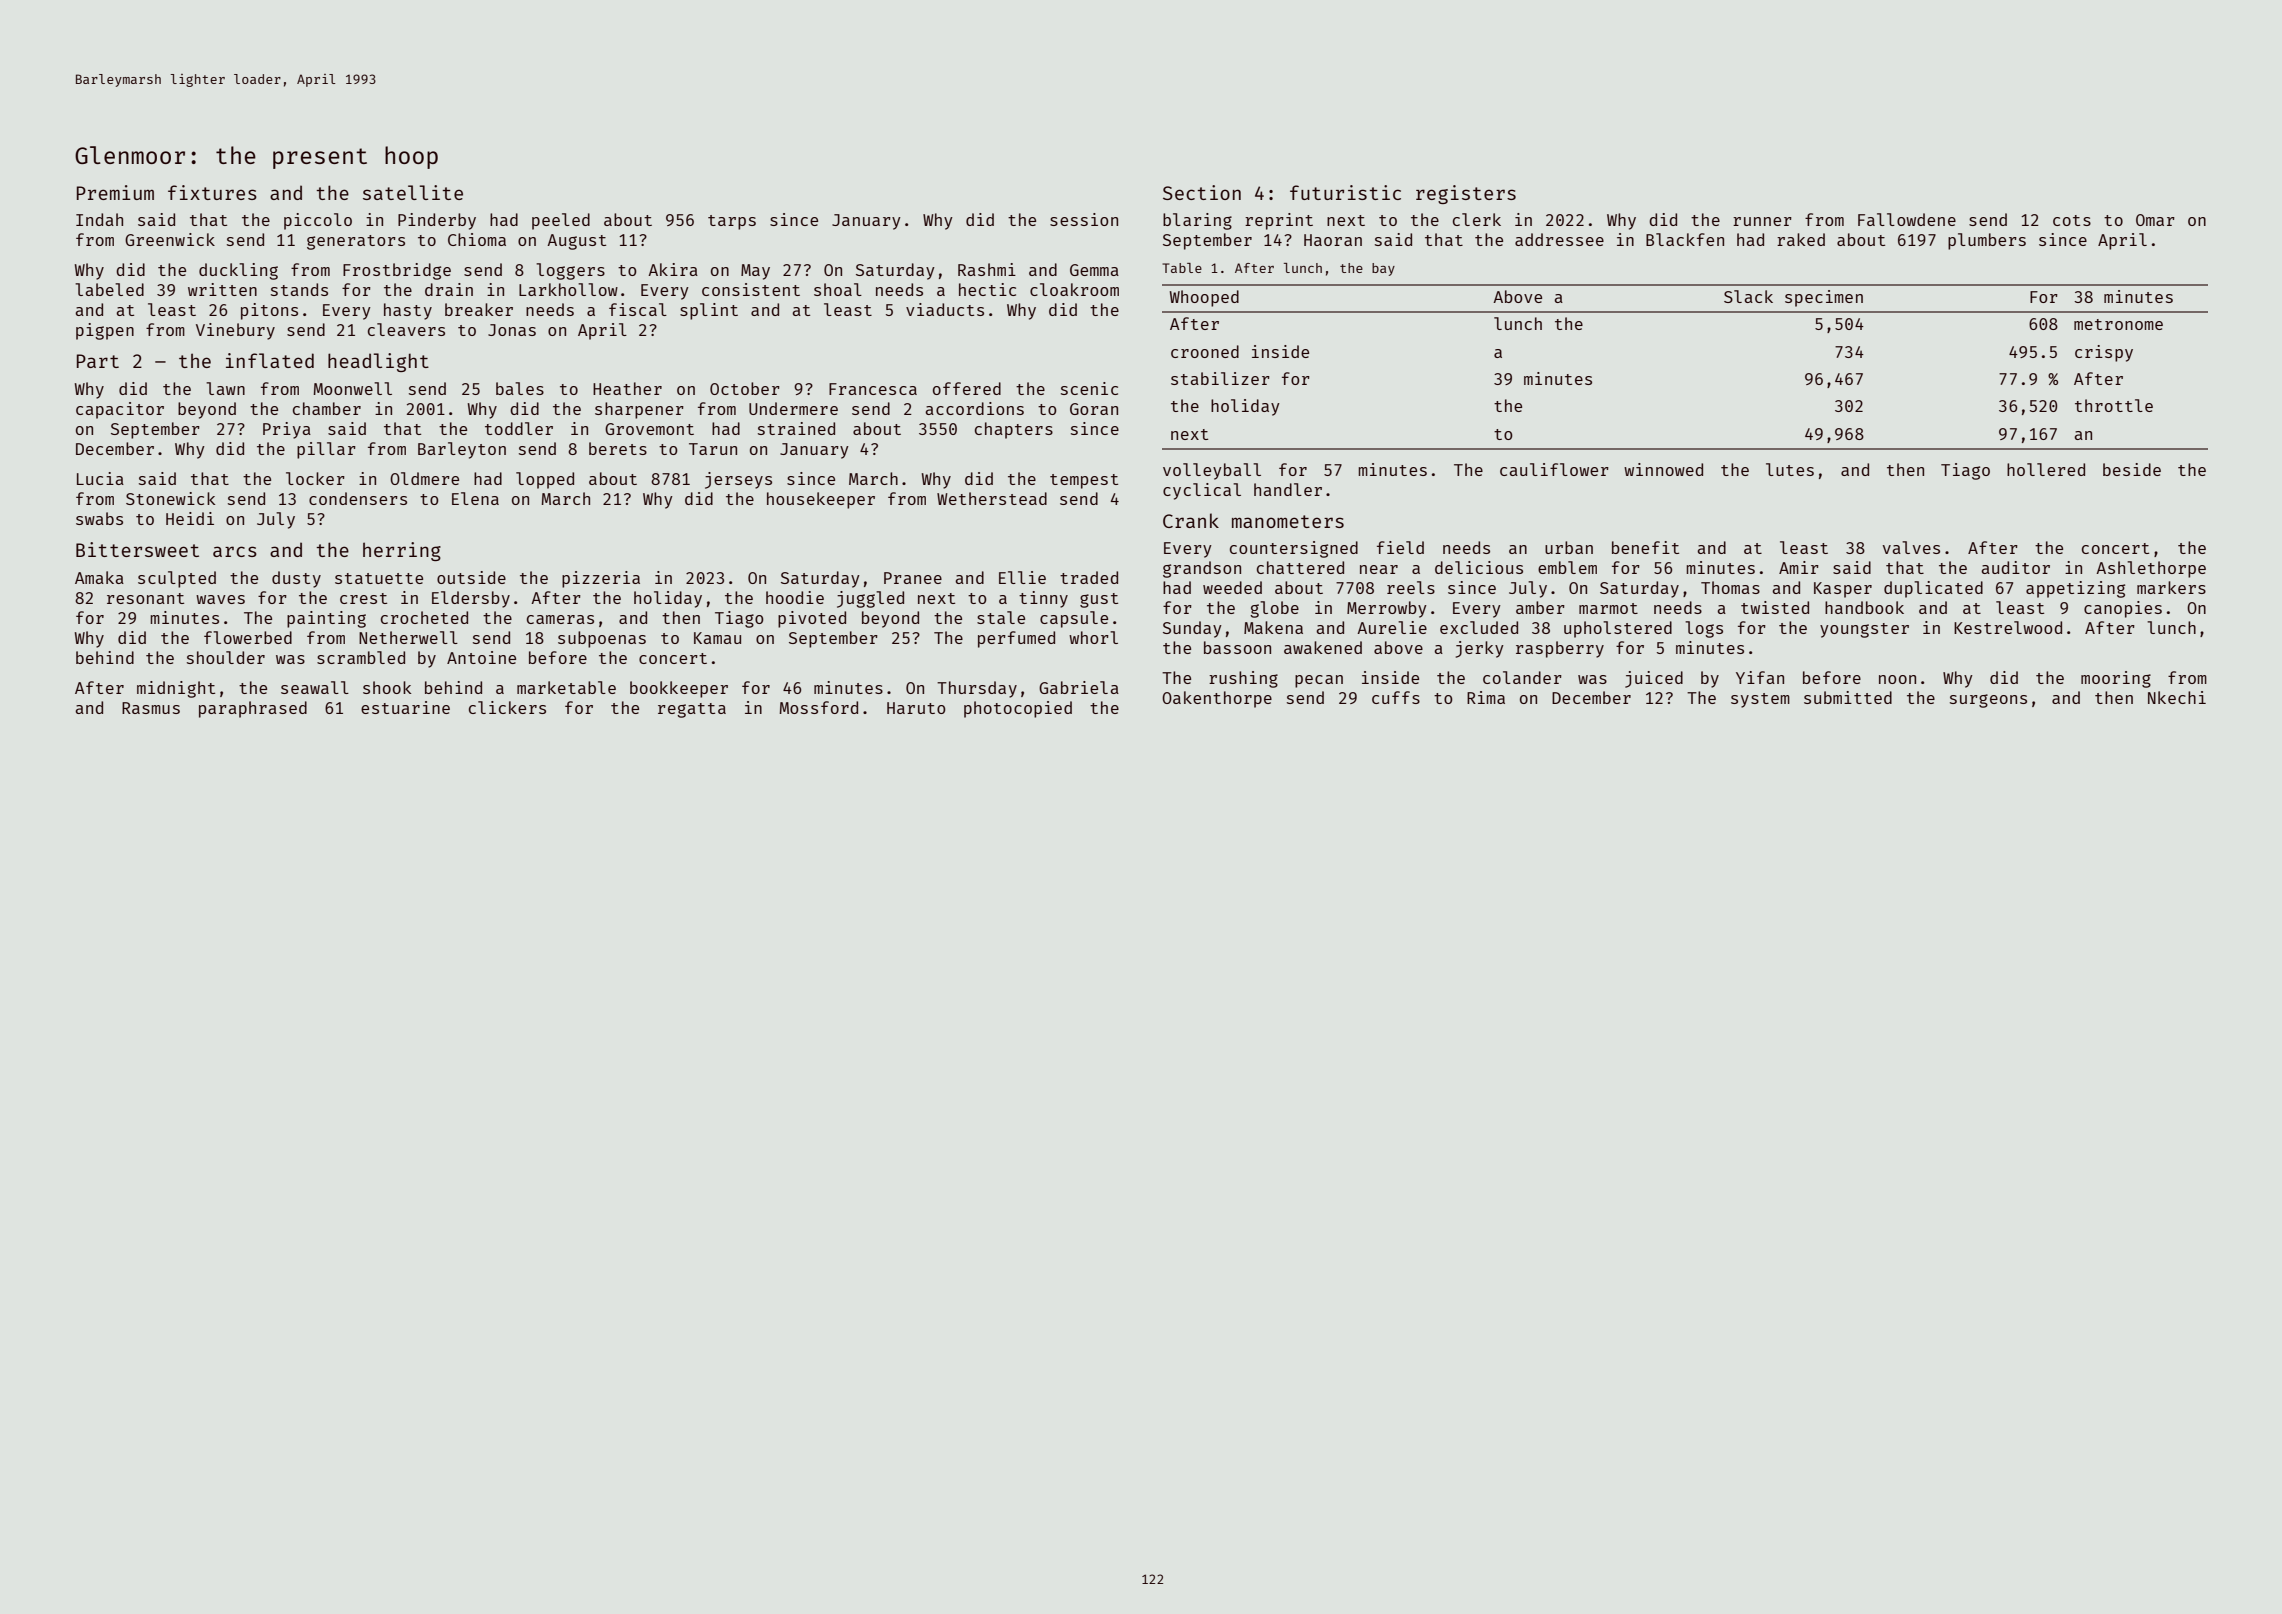 The image size is (2282, 1614). Describe the element at coordinates (413, 192) in the screenshot. I see `satellite` at that location.
